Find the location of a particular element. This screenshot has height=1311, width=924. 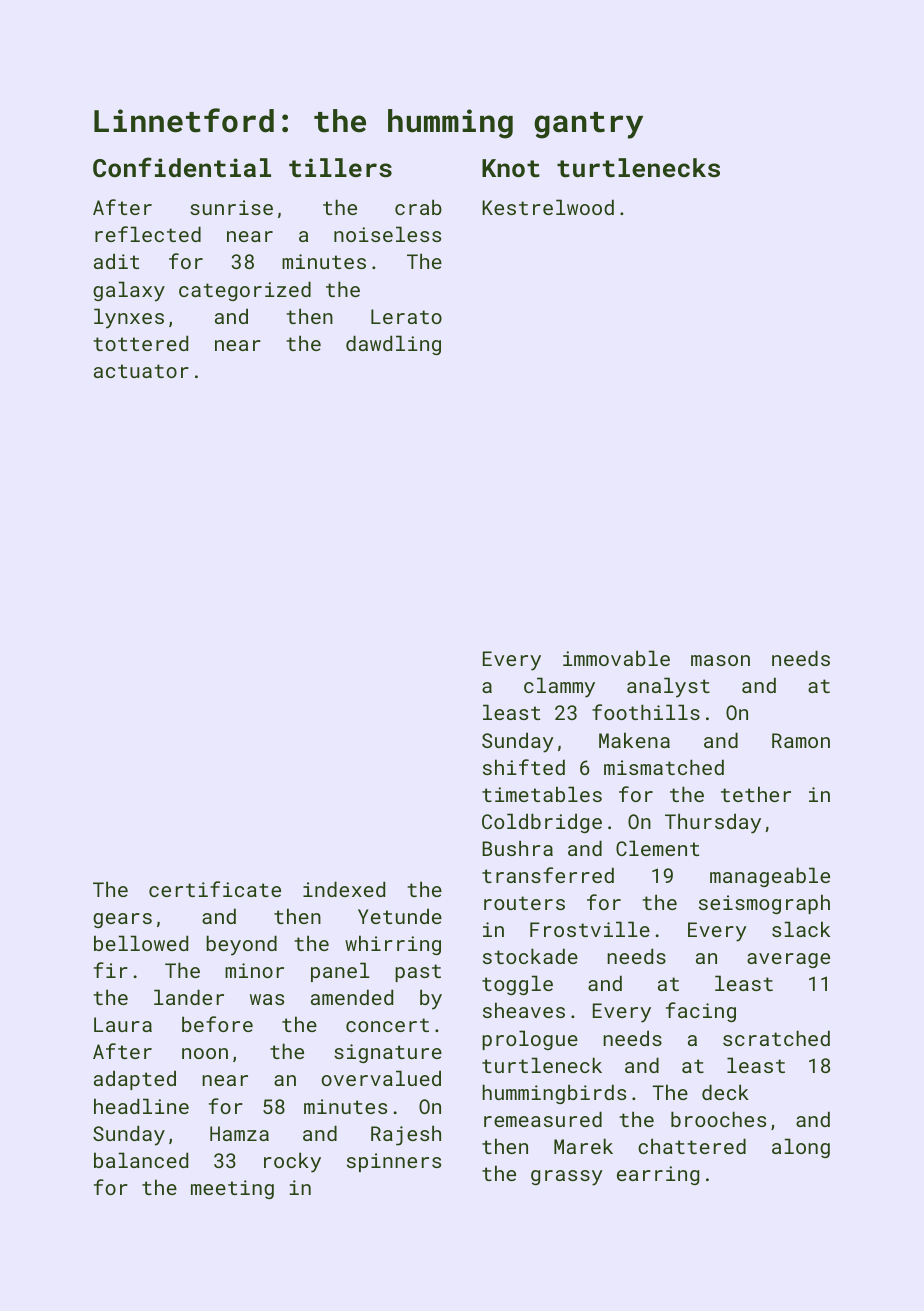

mason is located at coordinates (720, 660).
